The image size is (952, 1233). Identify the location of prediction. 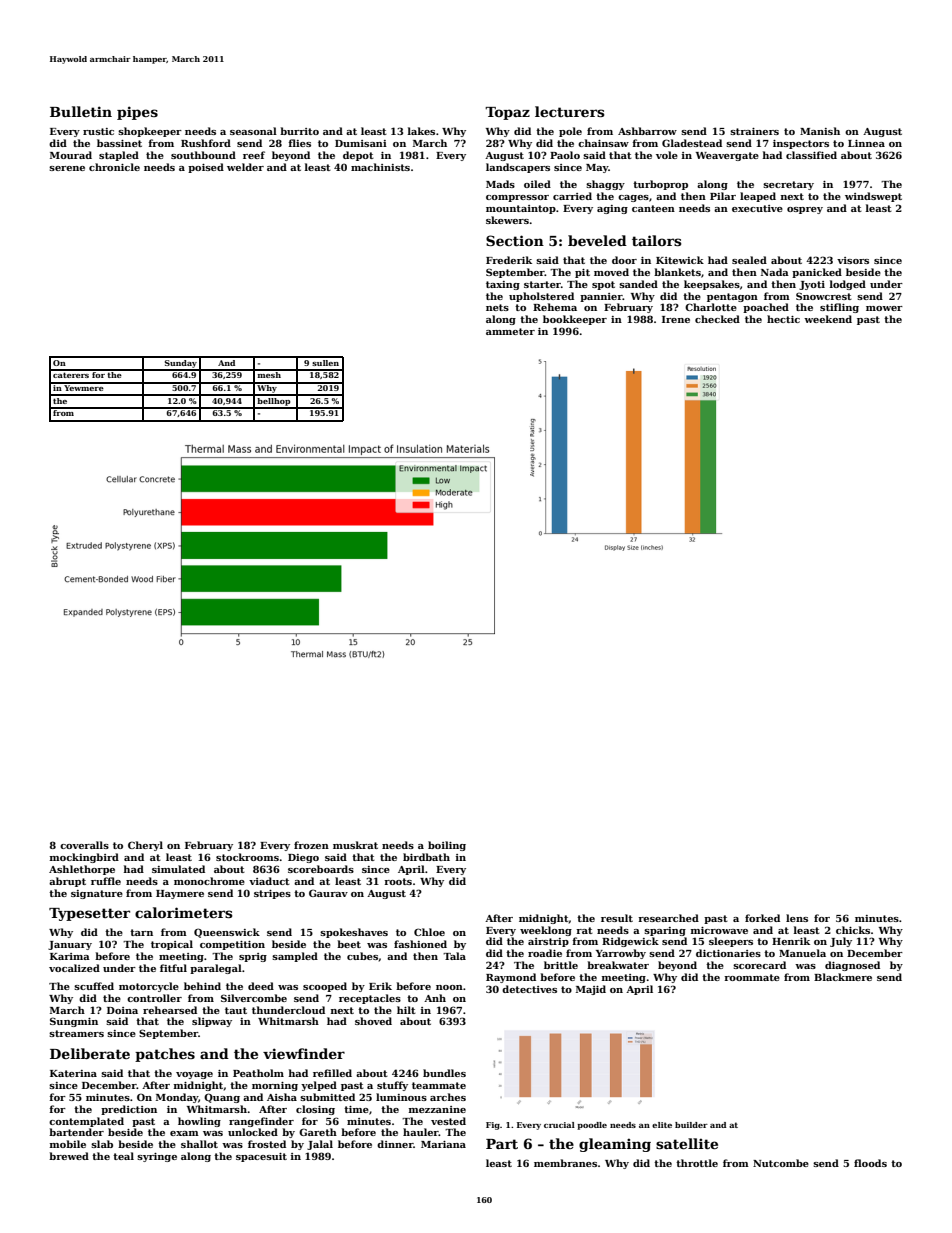
(129, 1110).
